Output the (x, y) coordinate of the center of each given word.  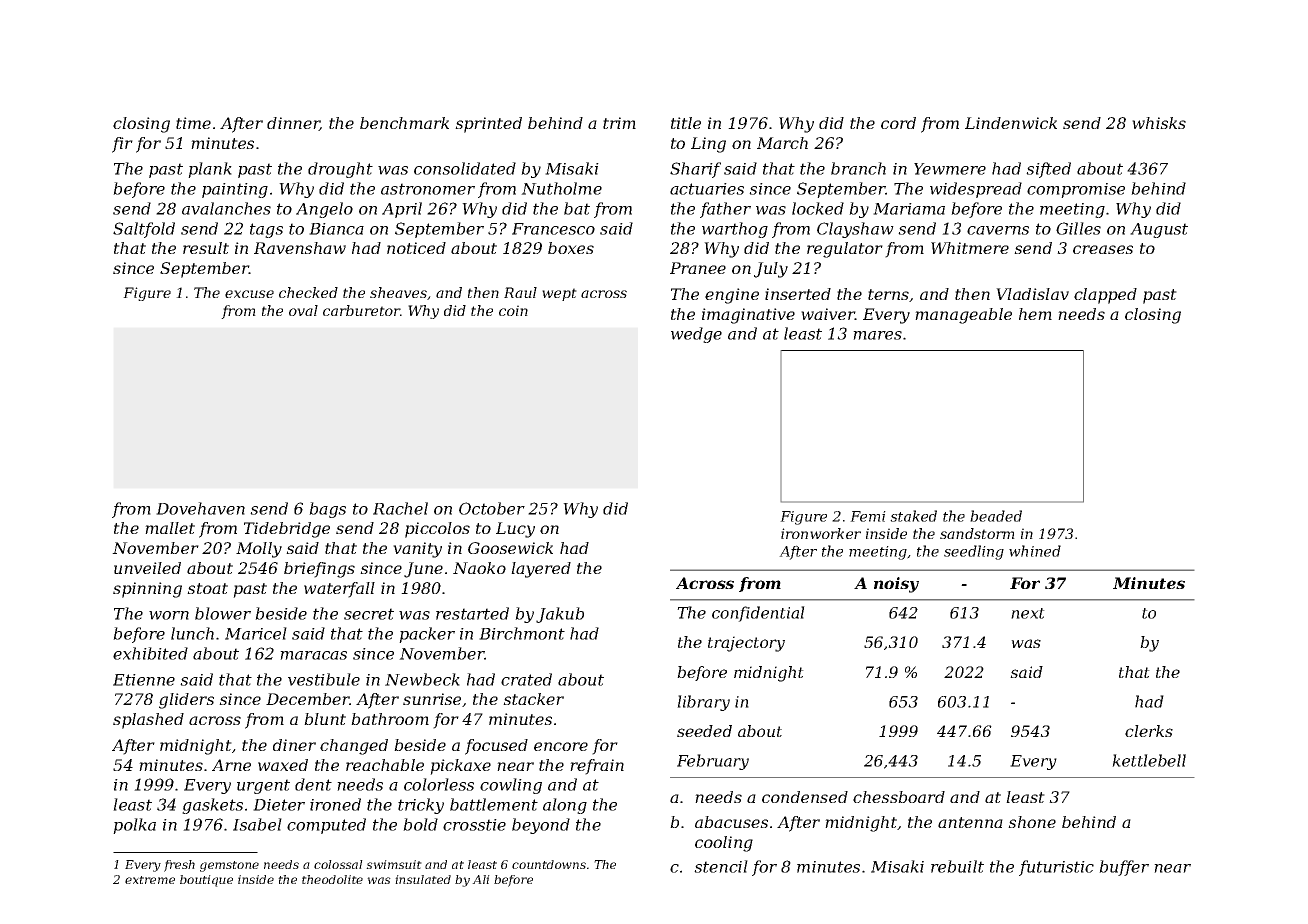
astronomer (428, 189)
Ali (481, 879)
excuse (249, 294)
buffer (1124, 868)
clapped (1105, 296)
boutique (206, 881)
